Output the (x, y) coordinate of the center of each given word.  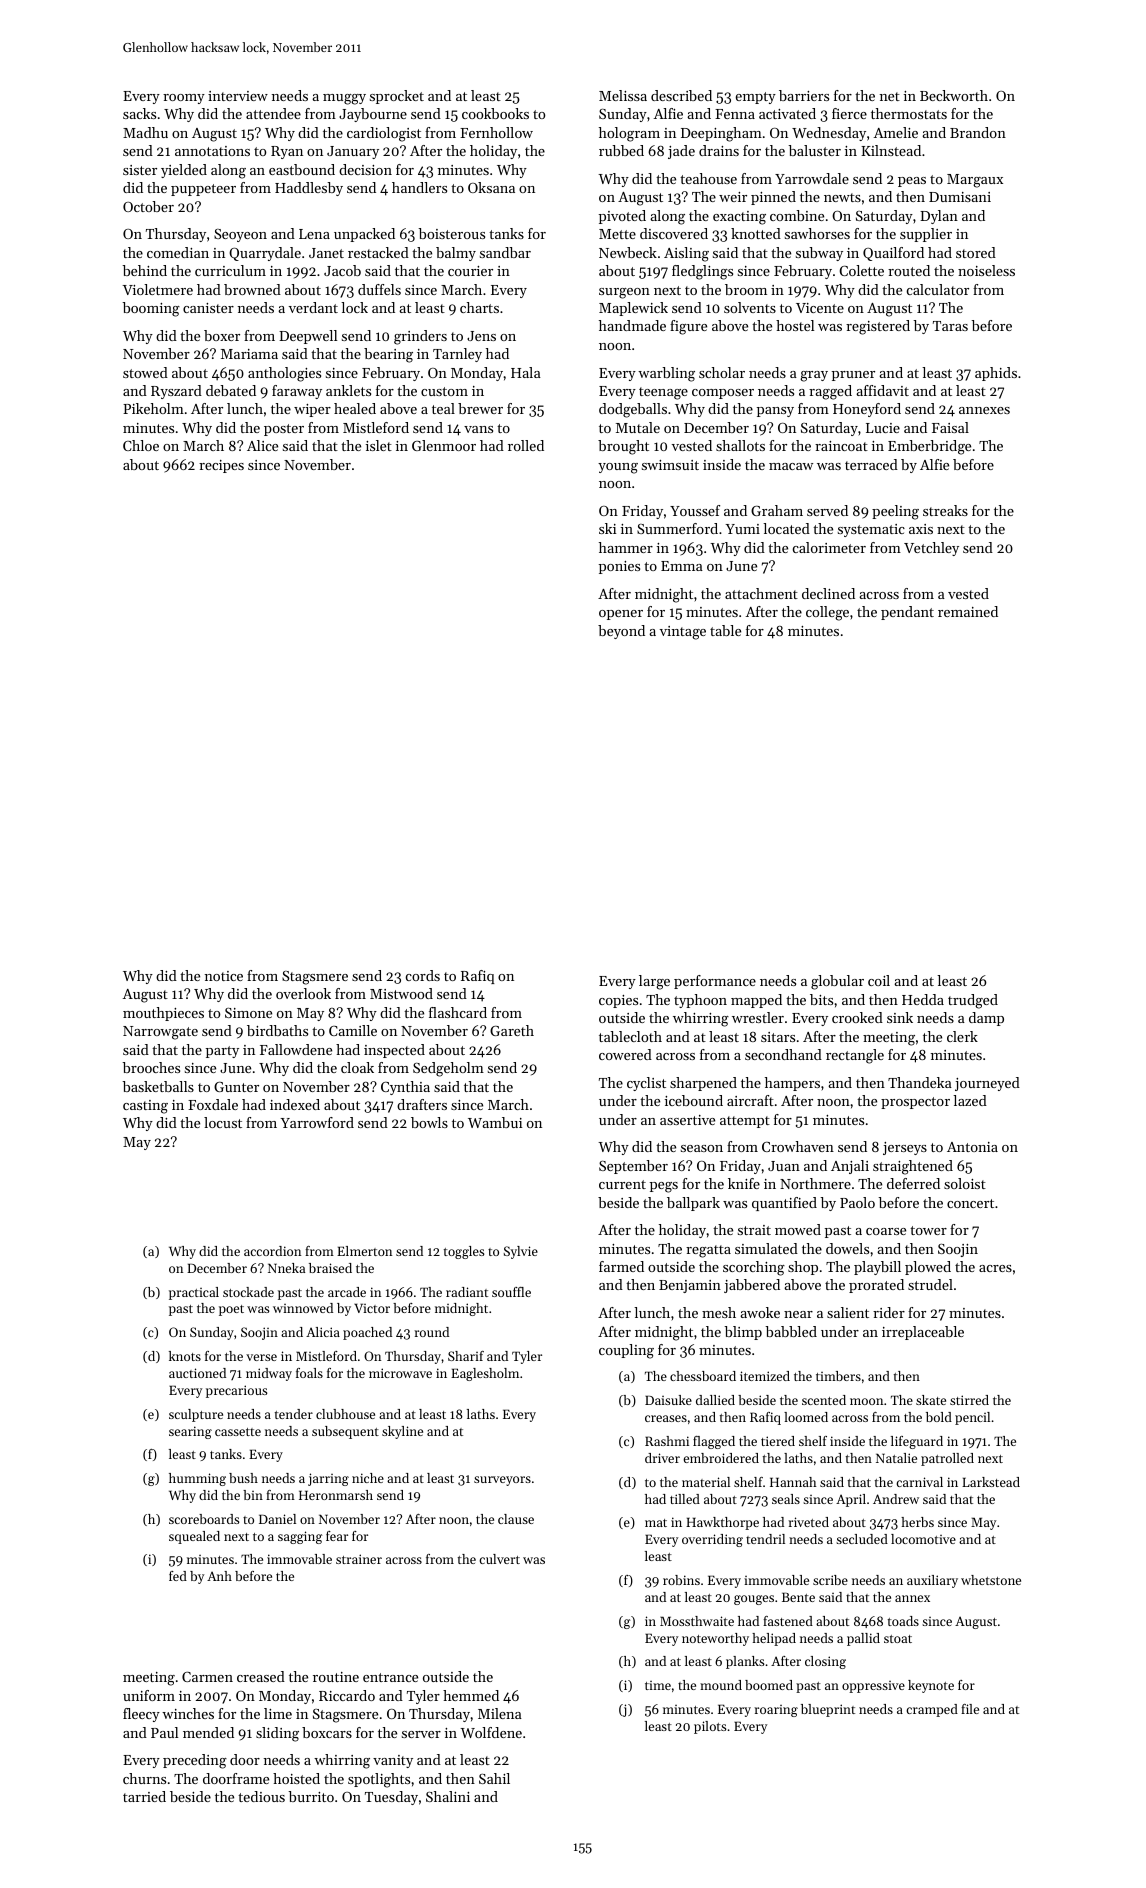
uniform (149, 1695)
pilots (710, 1727)
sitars (778, 1037)
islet (379, 445)
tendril (765, 1539)
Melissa (623, 95)
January (353, 152)
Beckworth (954, 95)
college (827, 613)
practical (194, 1293)
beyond (621, 632)
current (622, 1184)
